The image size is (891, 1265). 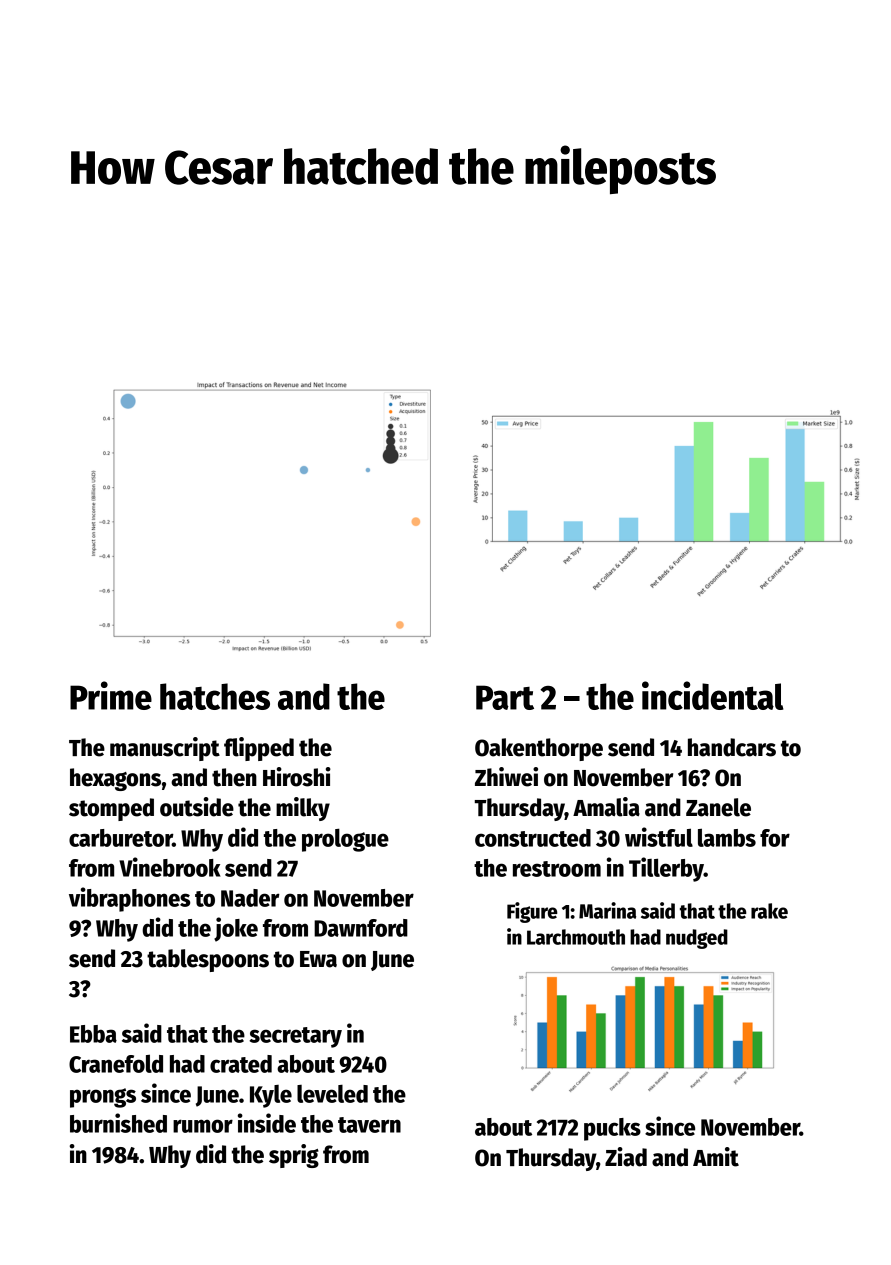 What do you see at coordinates (332, 1094) in the screenshot?
I see `leveled` at bounding box center [332, 1094].
